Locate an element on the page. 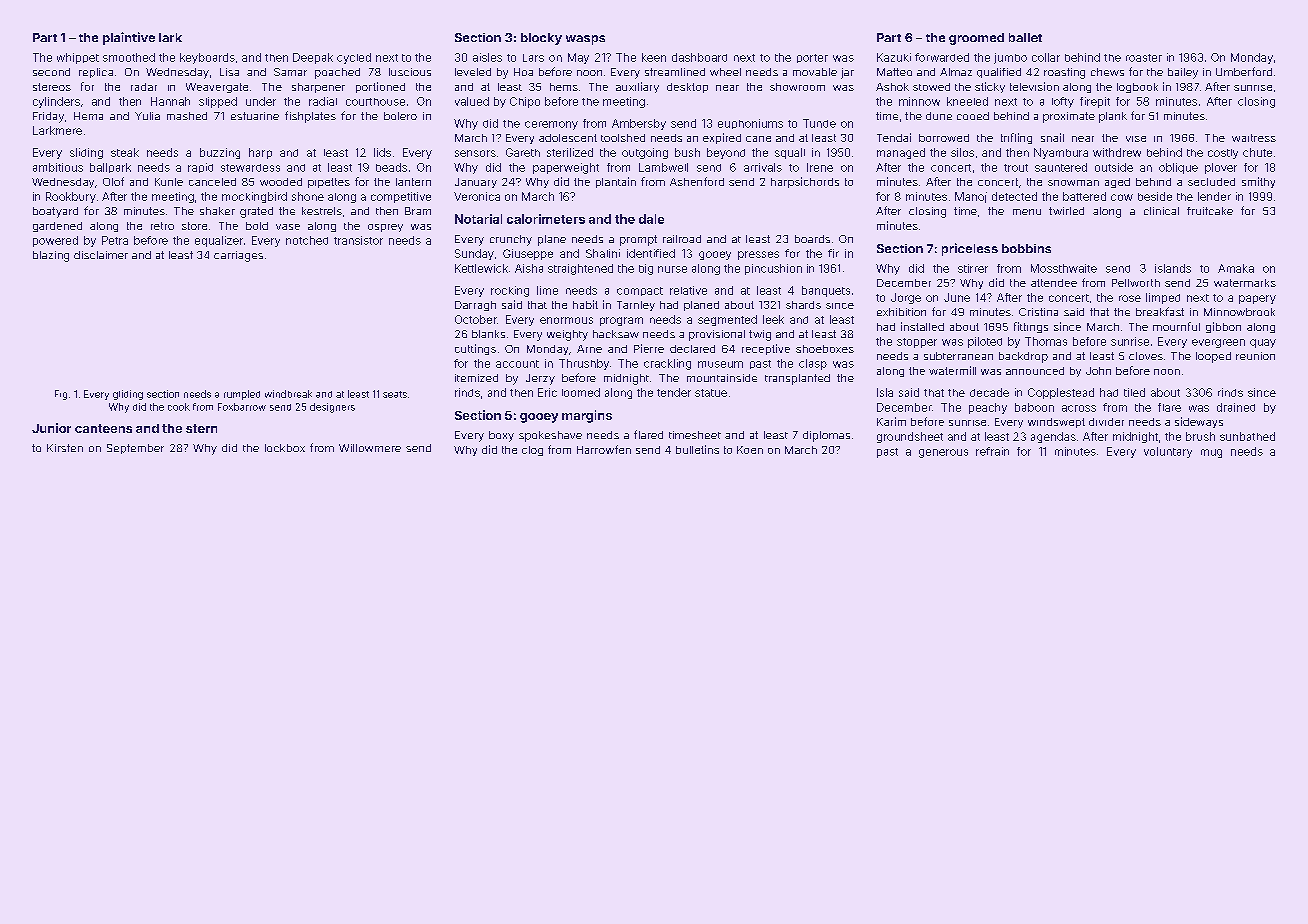 This document has height=924, width=1308. carriages is located at coordinates (238, 256).
